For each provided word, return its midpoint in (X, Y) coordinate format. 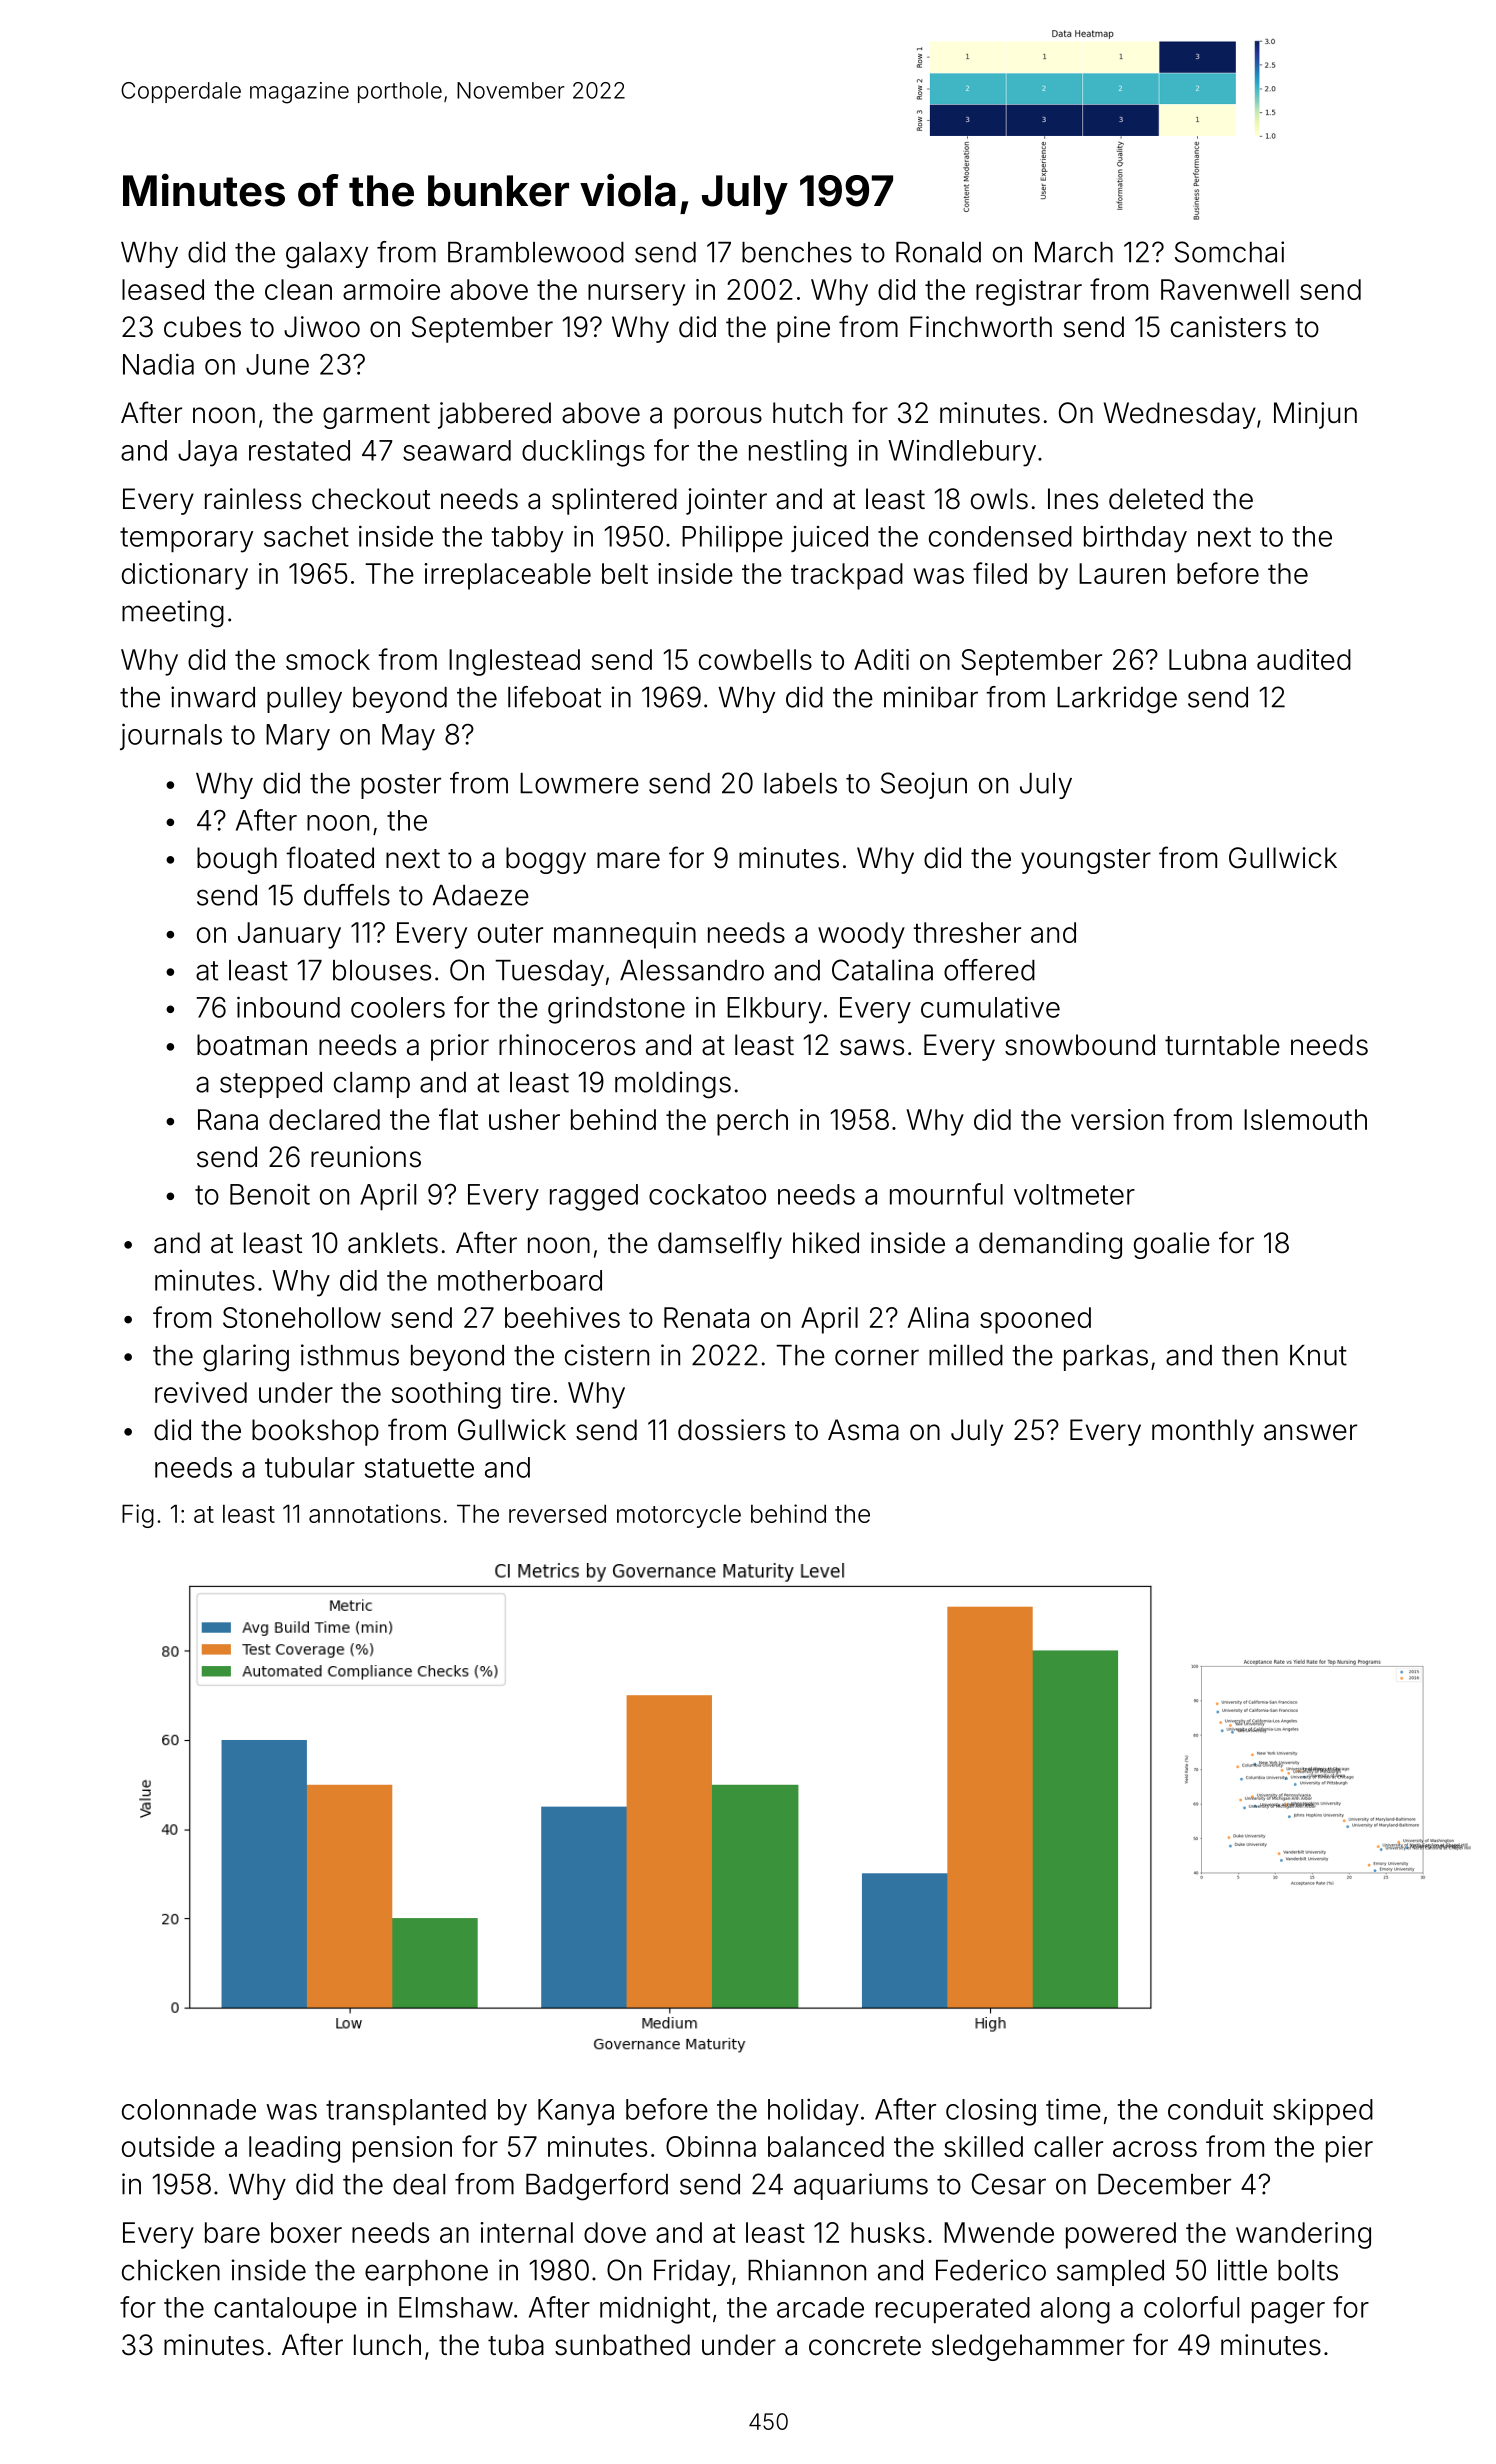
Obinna (711, 2146)
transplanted (406, 2112)
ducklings (583, 453)
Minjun (1315, 415)
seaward (457, 450)
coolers (398, 1007)
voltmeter (1074, 1194)
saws (872, 1047)
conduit (1215, 2109)
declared (324, 1119)
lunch (387, 2345)
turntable (1222, 1045)
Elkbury (774, 1010)
